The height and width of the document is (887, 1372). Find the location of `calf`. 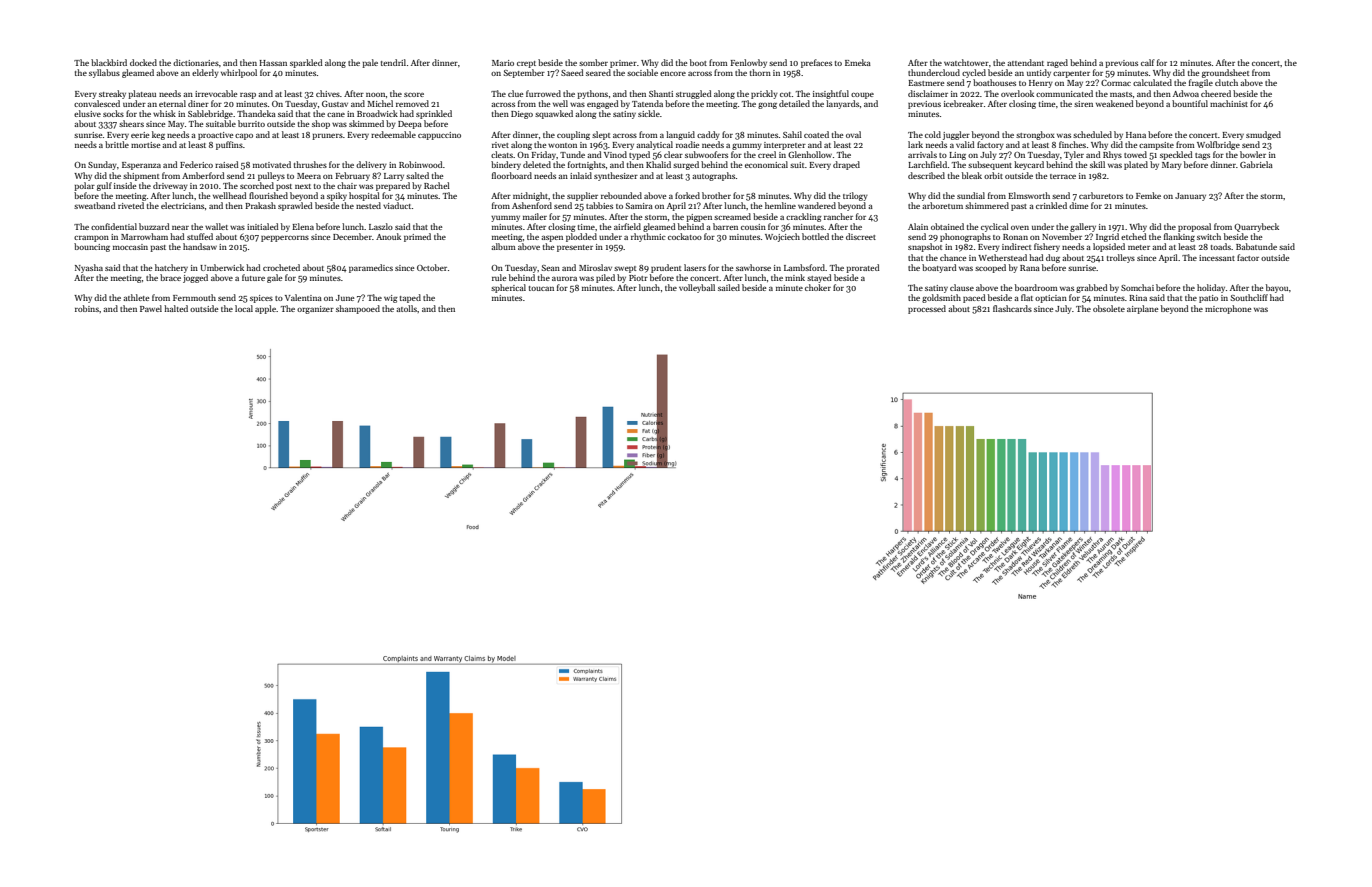

calf is located at coordinates (1148, 62).
